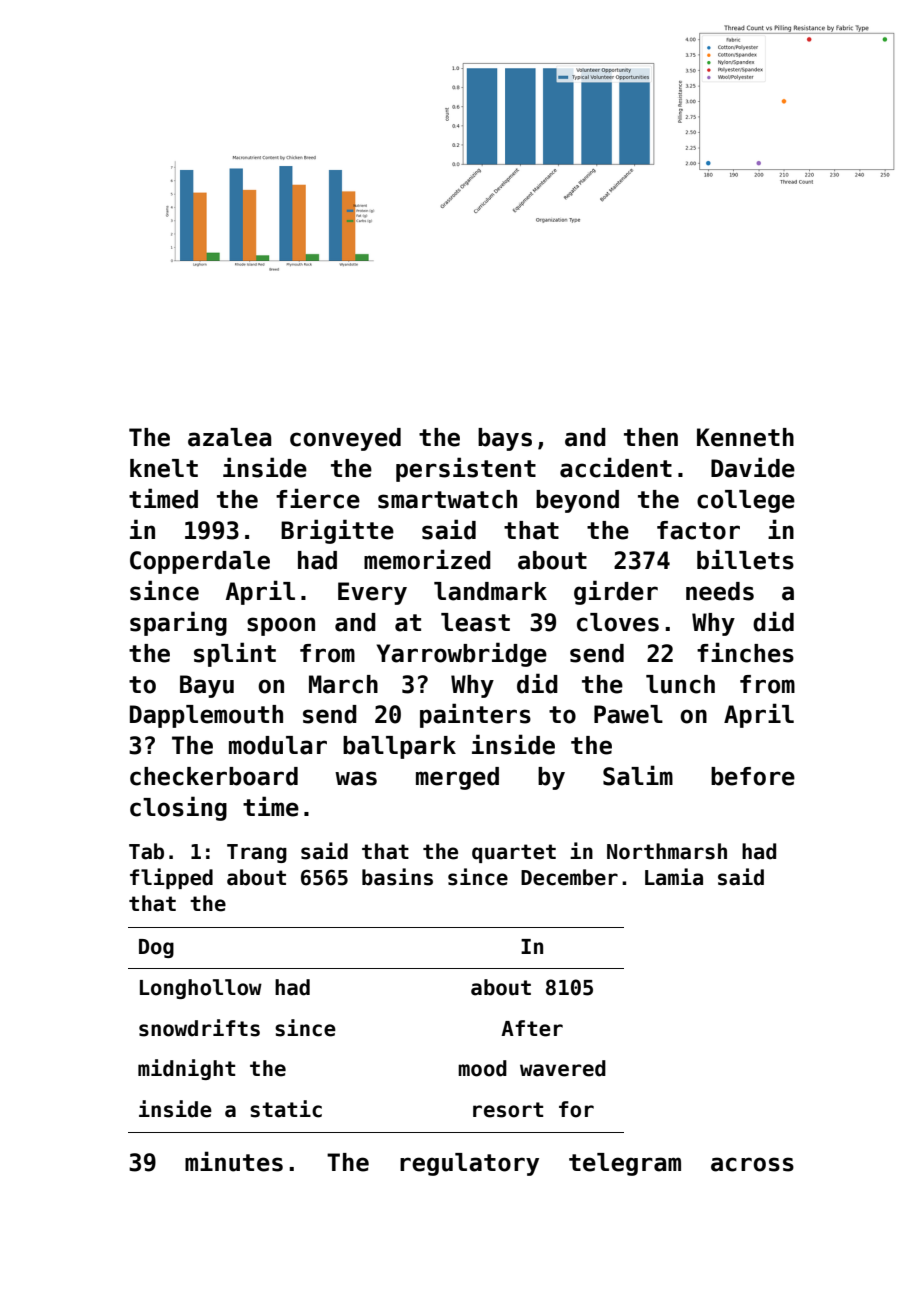  What do you see at coordinates (745, 559) in the document?
I see `billets` at bounding box center [745, 559].
